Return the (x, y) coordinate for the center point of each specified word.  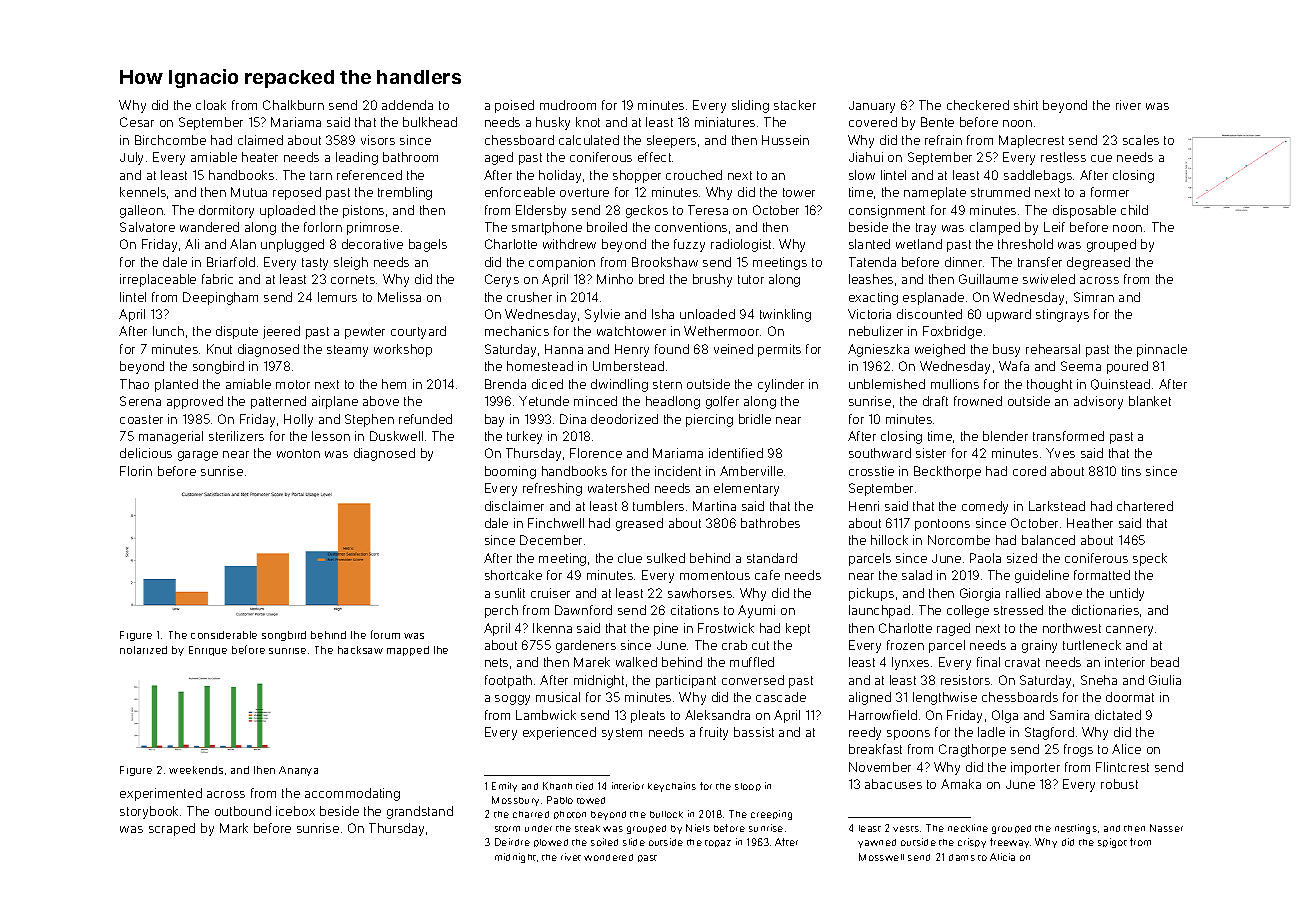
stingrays (1062, 315)
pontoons (942, 525)
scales (1141, 140)
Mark (234, 828)
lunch (168, 331)
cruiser (550, 593)
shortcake (513, 575)
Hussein (785, 140)
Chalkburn (293, 105)
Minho (615, 279)
